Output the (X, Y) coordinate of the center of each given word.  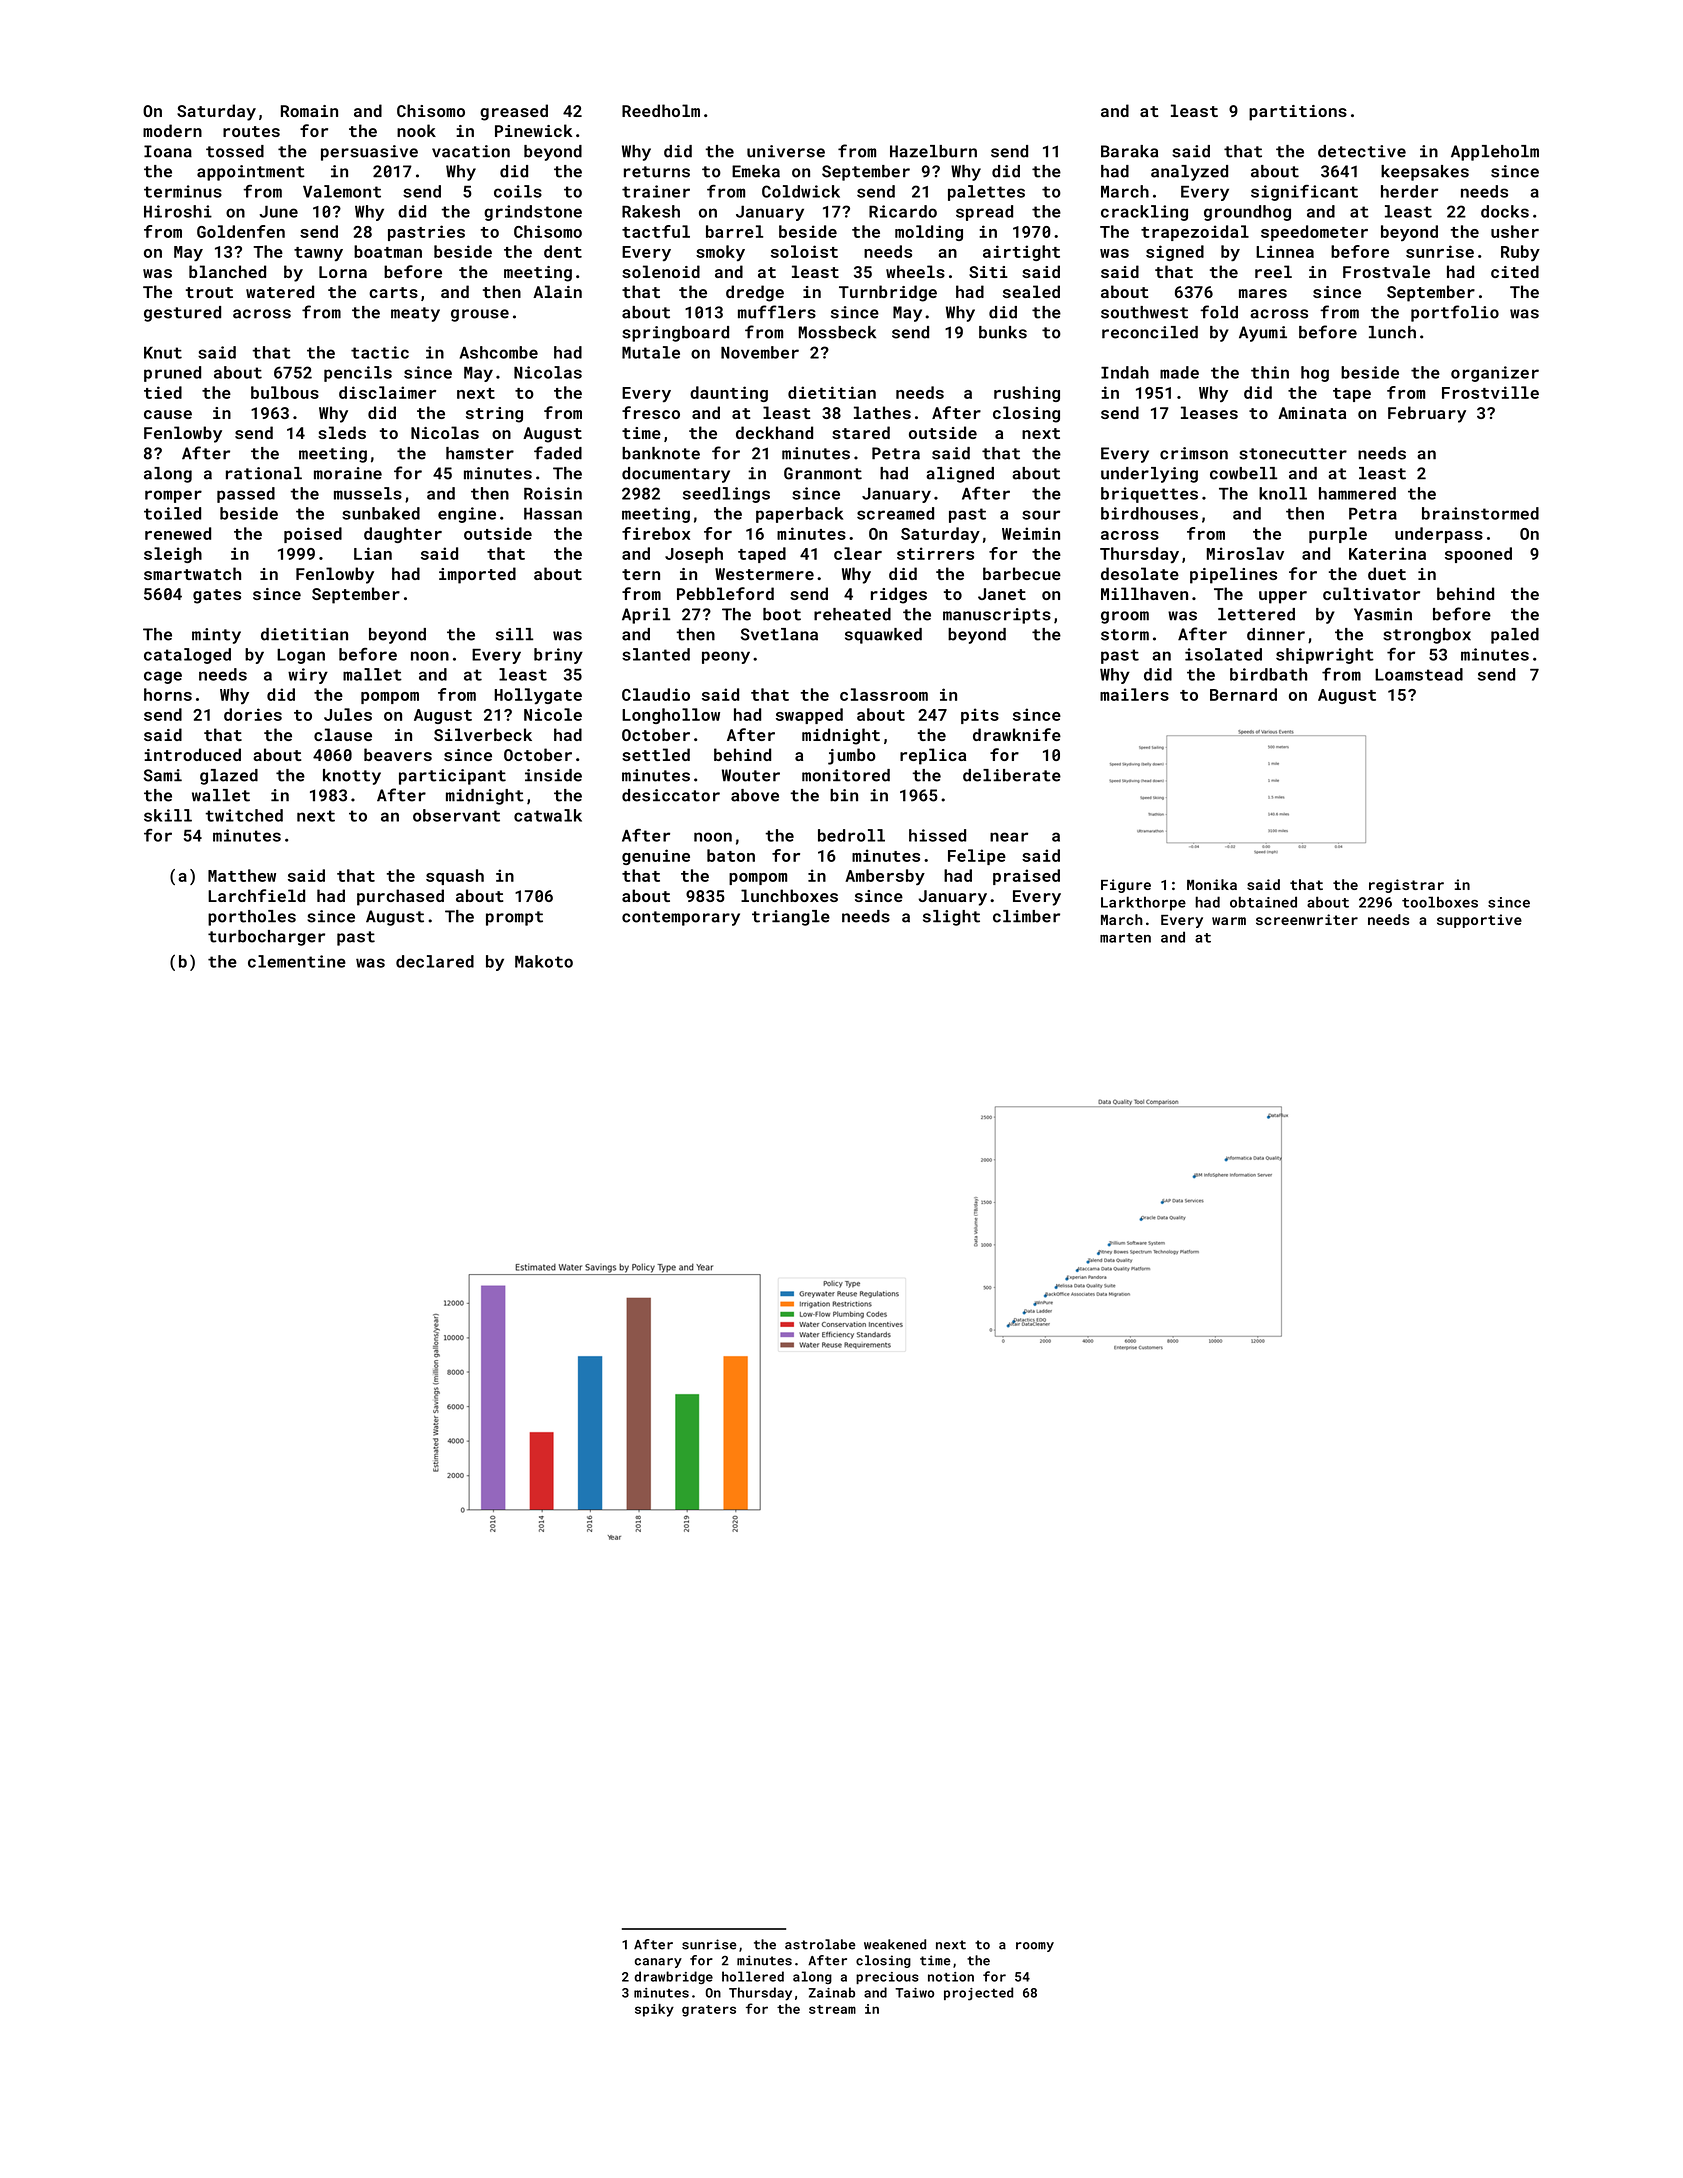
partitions (1298, 113)
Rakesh (651, 211)
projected (978, 1994)
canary (658, 1963)
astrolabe (820, 1944)
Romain (309, 111)
